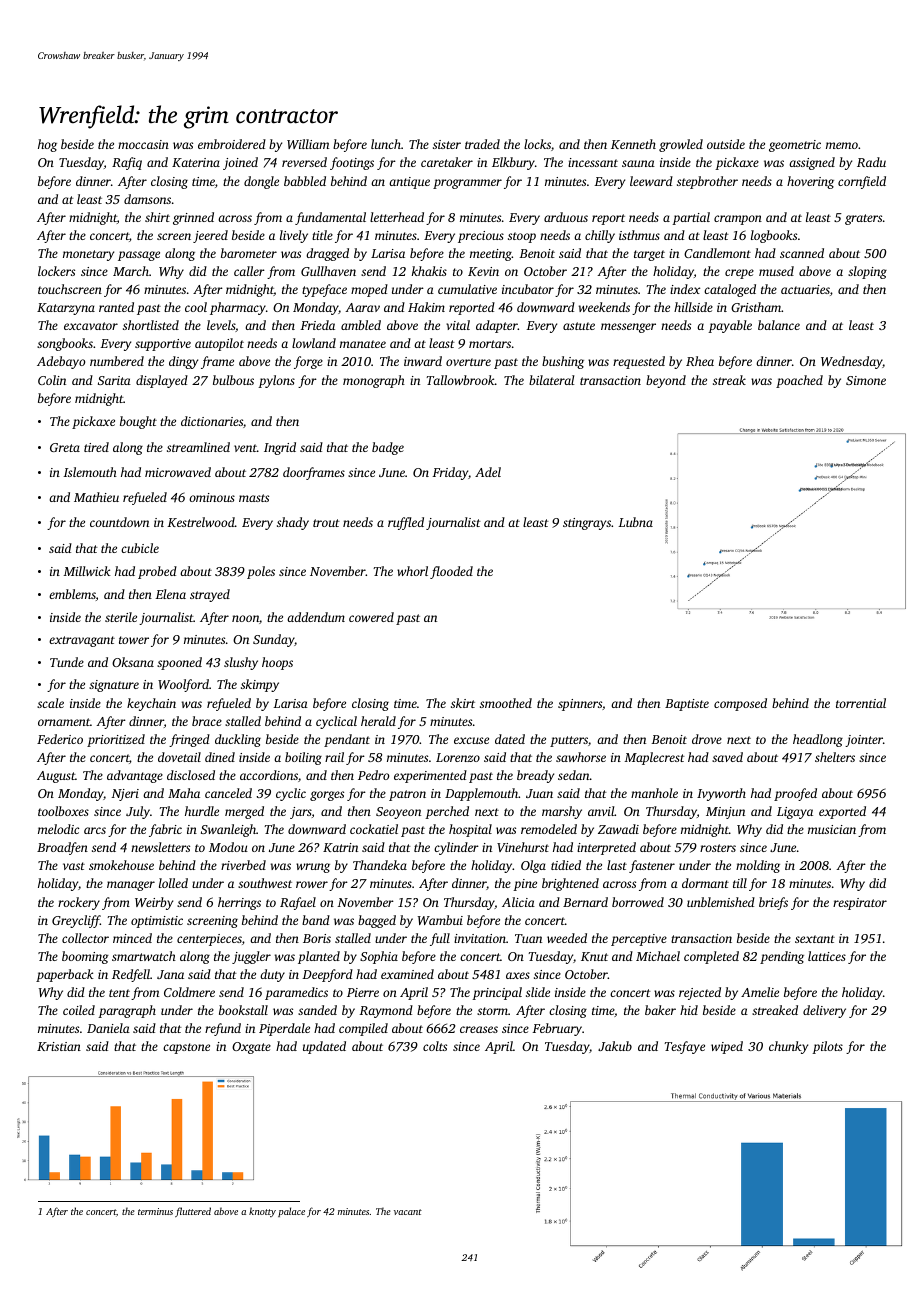 This page has width=924, height=1308. I want to click on arduous, so click(566, 217).
